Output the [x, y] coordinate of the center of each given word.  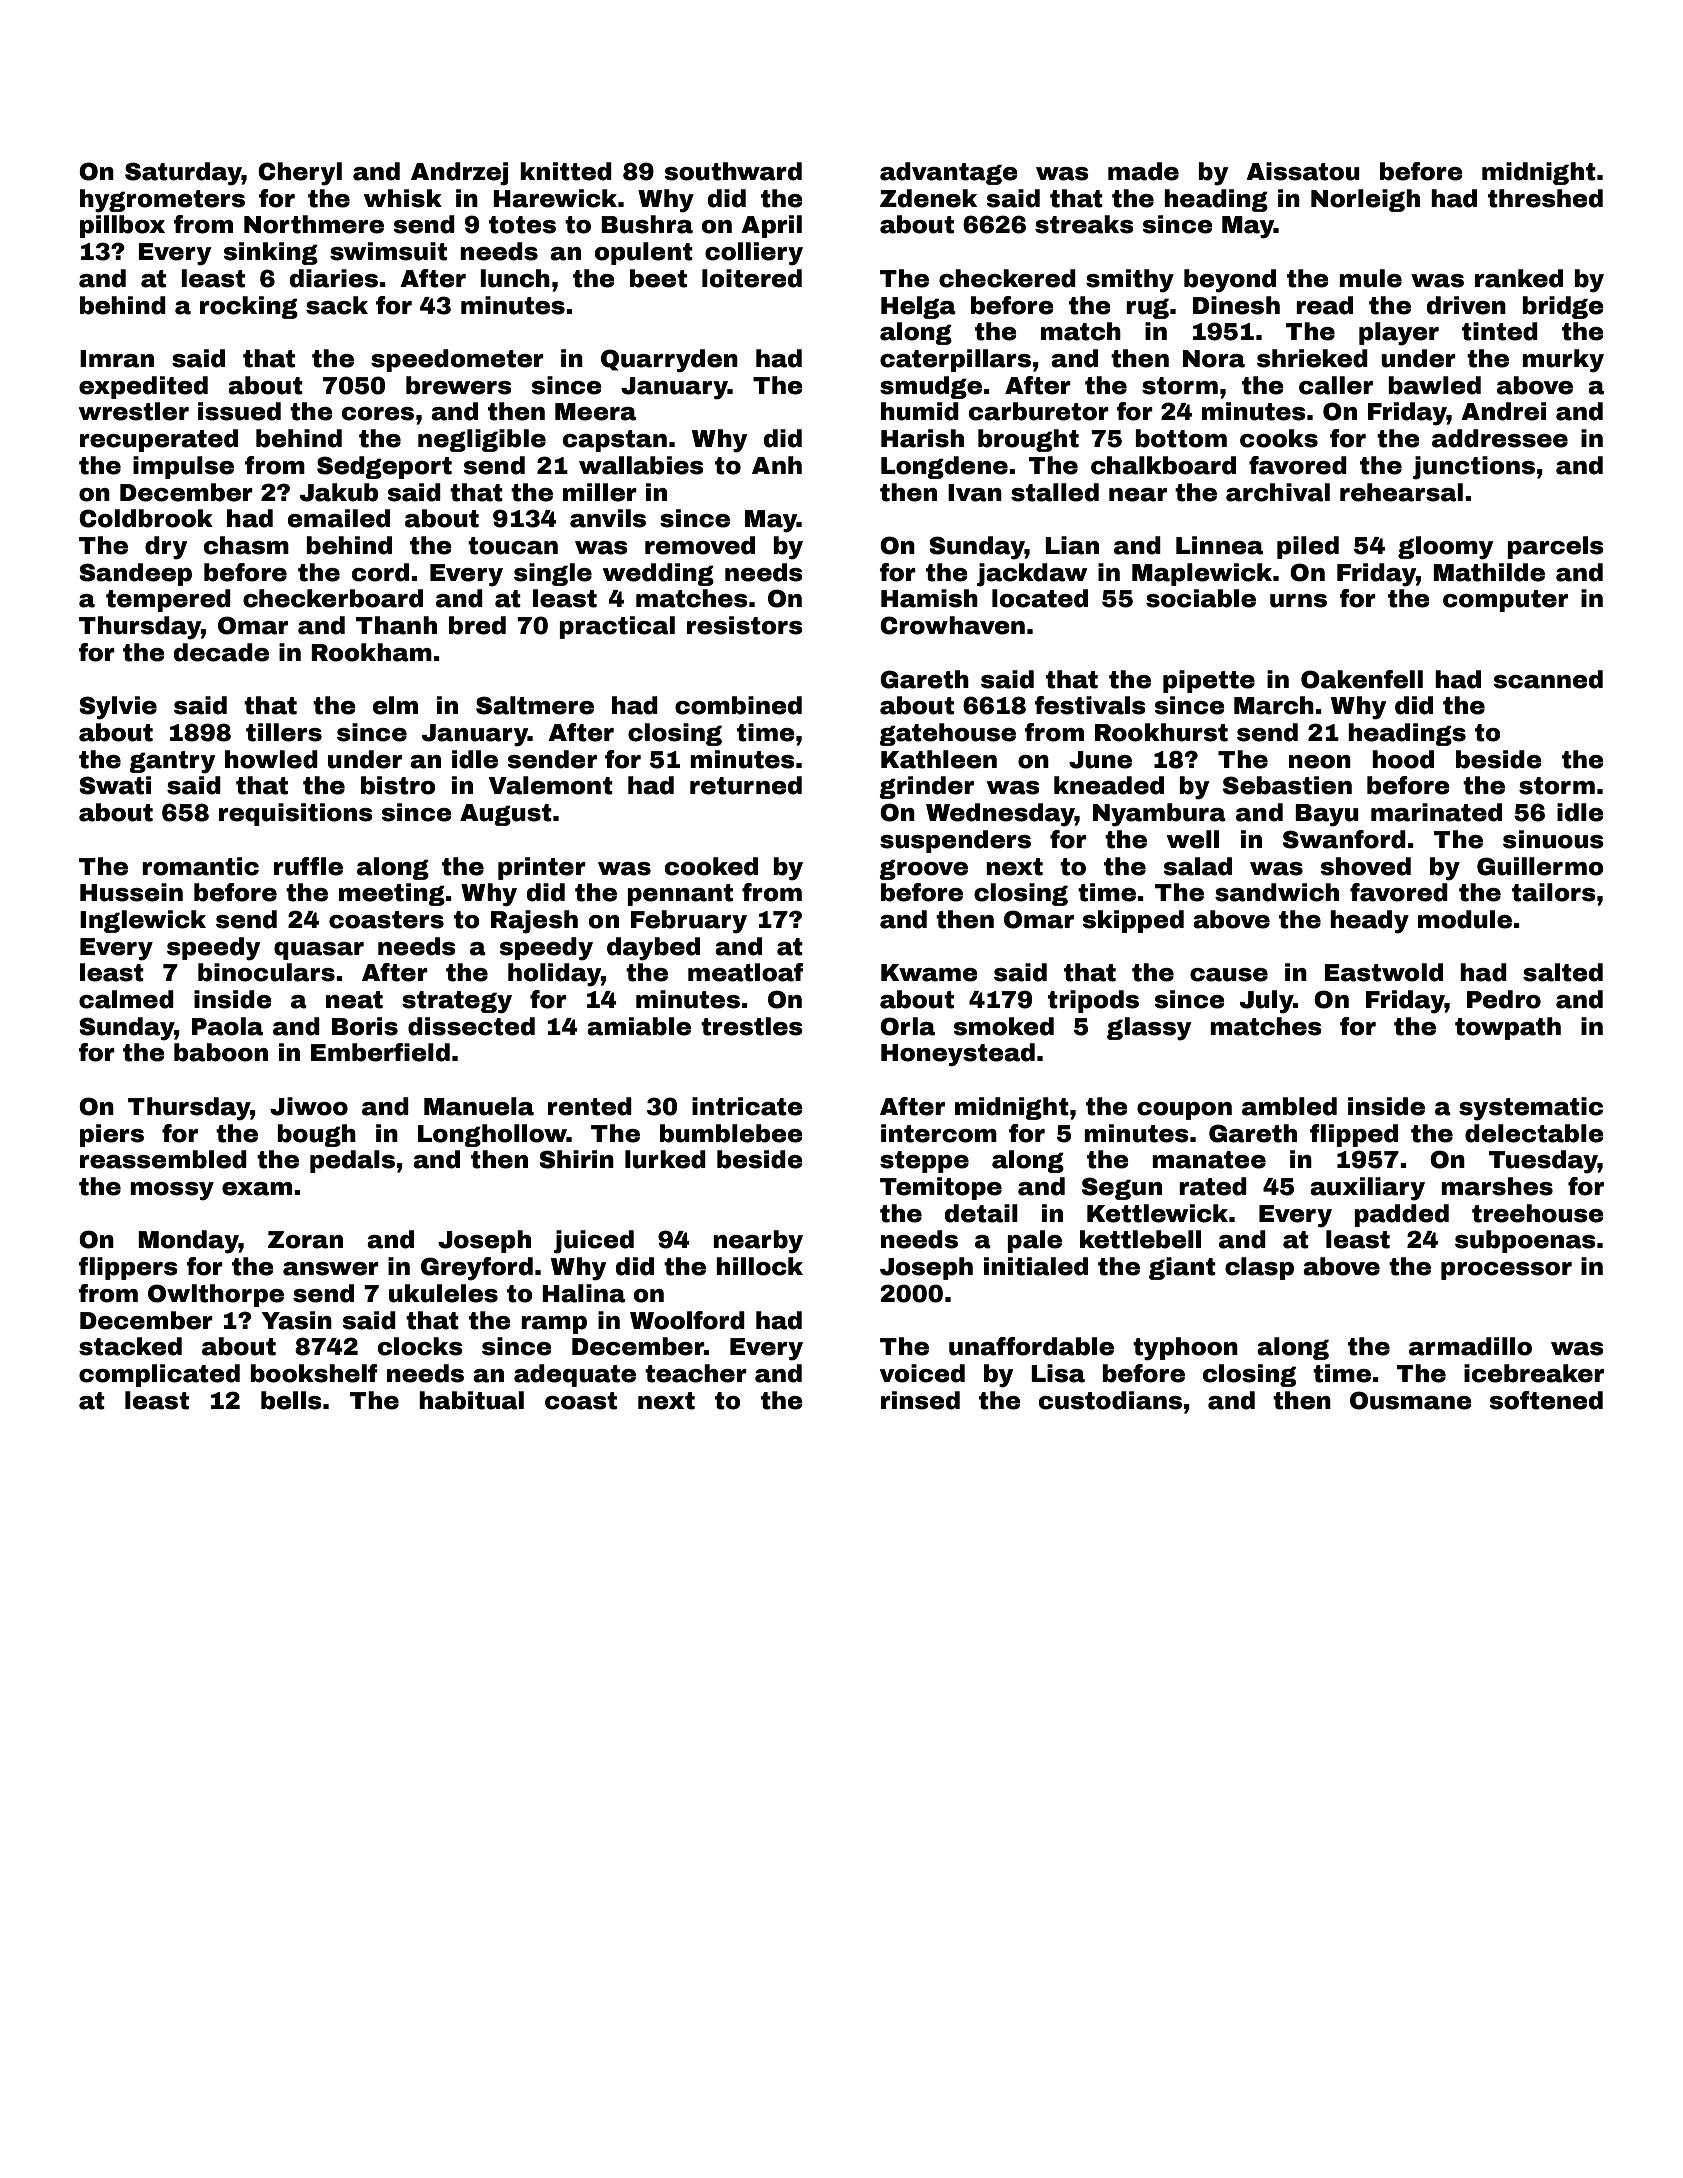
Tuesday [1543, 1162]
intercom [939, 1133]
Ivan [975, 493]
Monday [188, 1242]
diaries [334, 278]
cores [378, 414]
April [771, 226]
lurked [665, 1159]
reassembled [163, 1159]
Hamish [929, 598]
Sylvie [118, 708]
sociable [1201, 598]
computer [1505, 601]
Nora [1214, 359]
